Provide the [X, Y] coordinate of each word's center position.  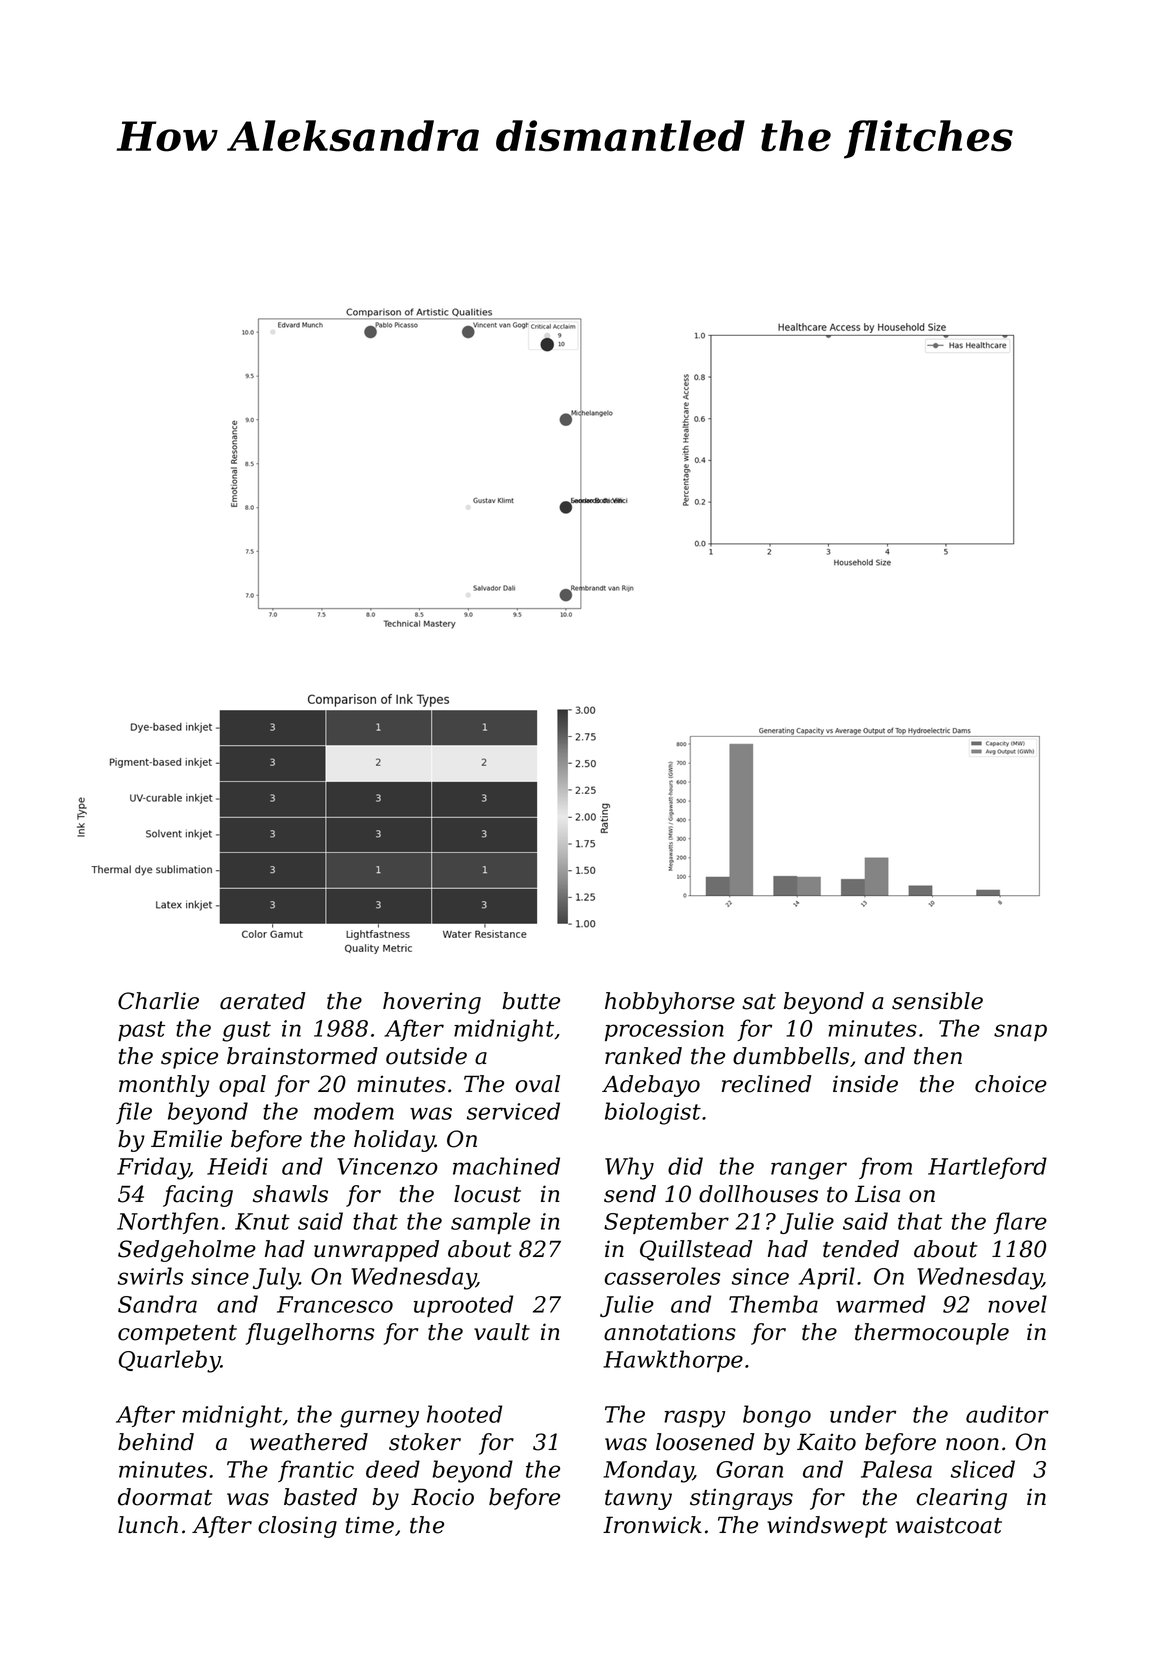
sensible [937, 1001]
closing [297, 1527]
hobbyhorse [670, 1003]
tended [861, 1249]
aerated [262, 1001]
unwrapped [376, 1251]
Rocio [442, 1497]
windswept [827, 1527]
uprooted [463, 1306]
